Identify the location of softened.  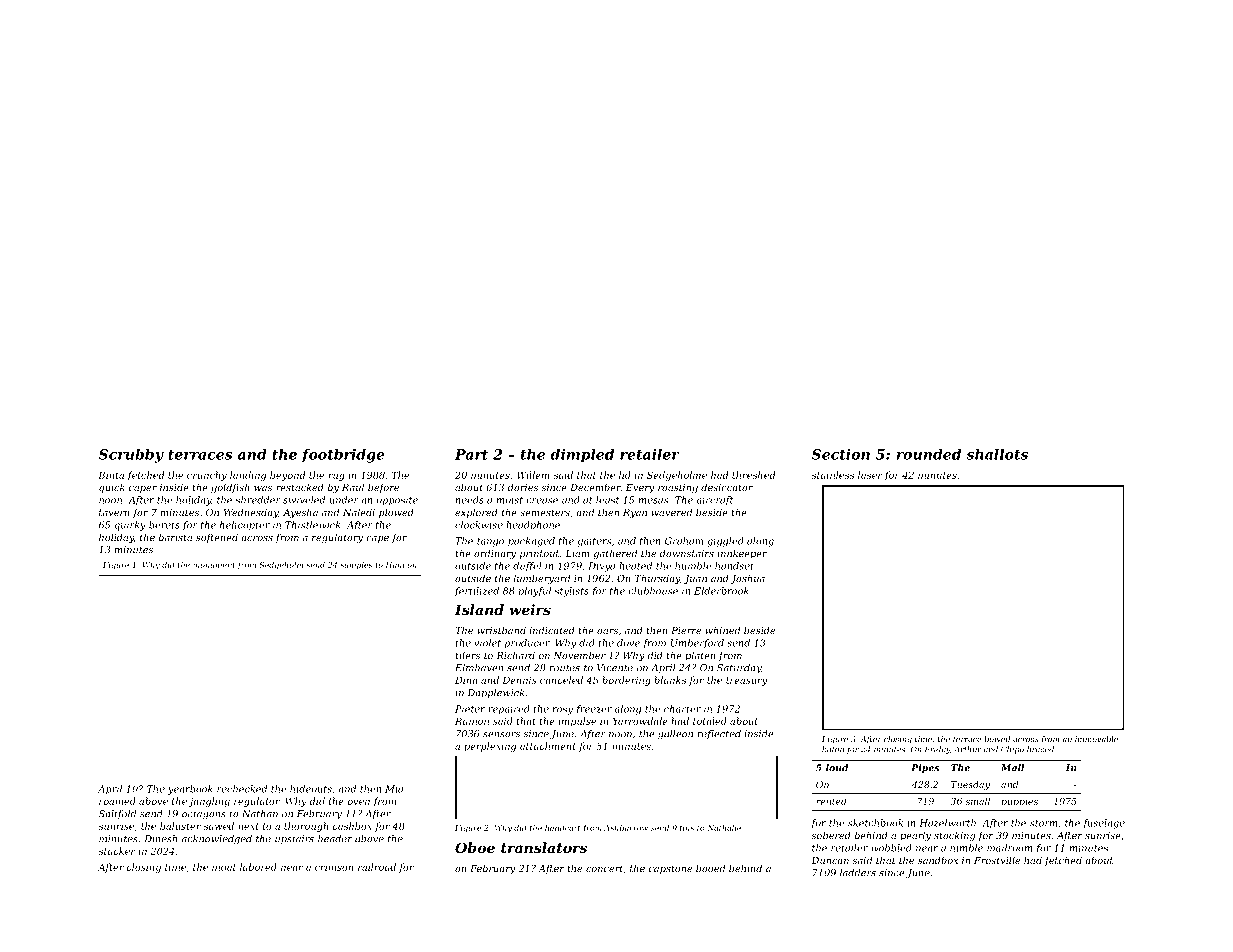
(217, 538).
